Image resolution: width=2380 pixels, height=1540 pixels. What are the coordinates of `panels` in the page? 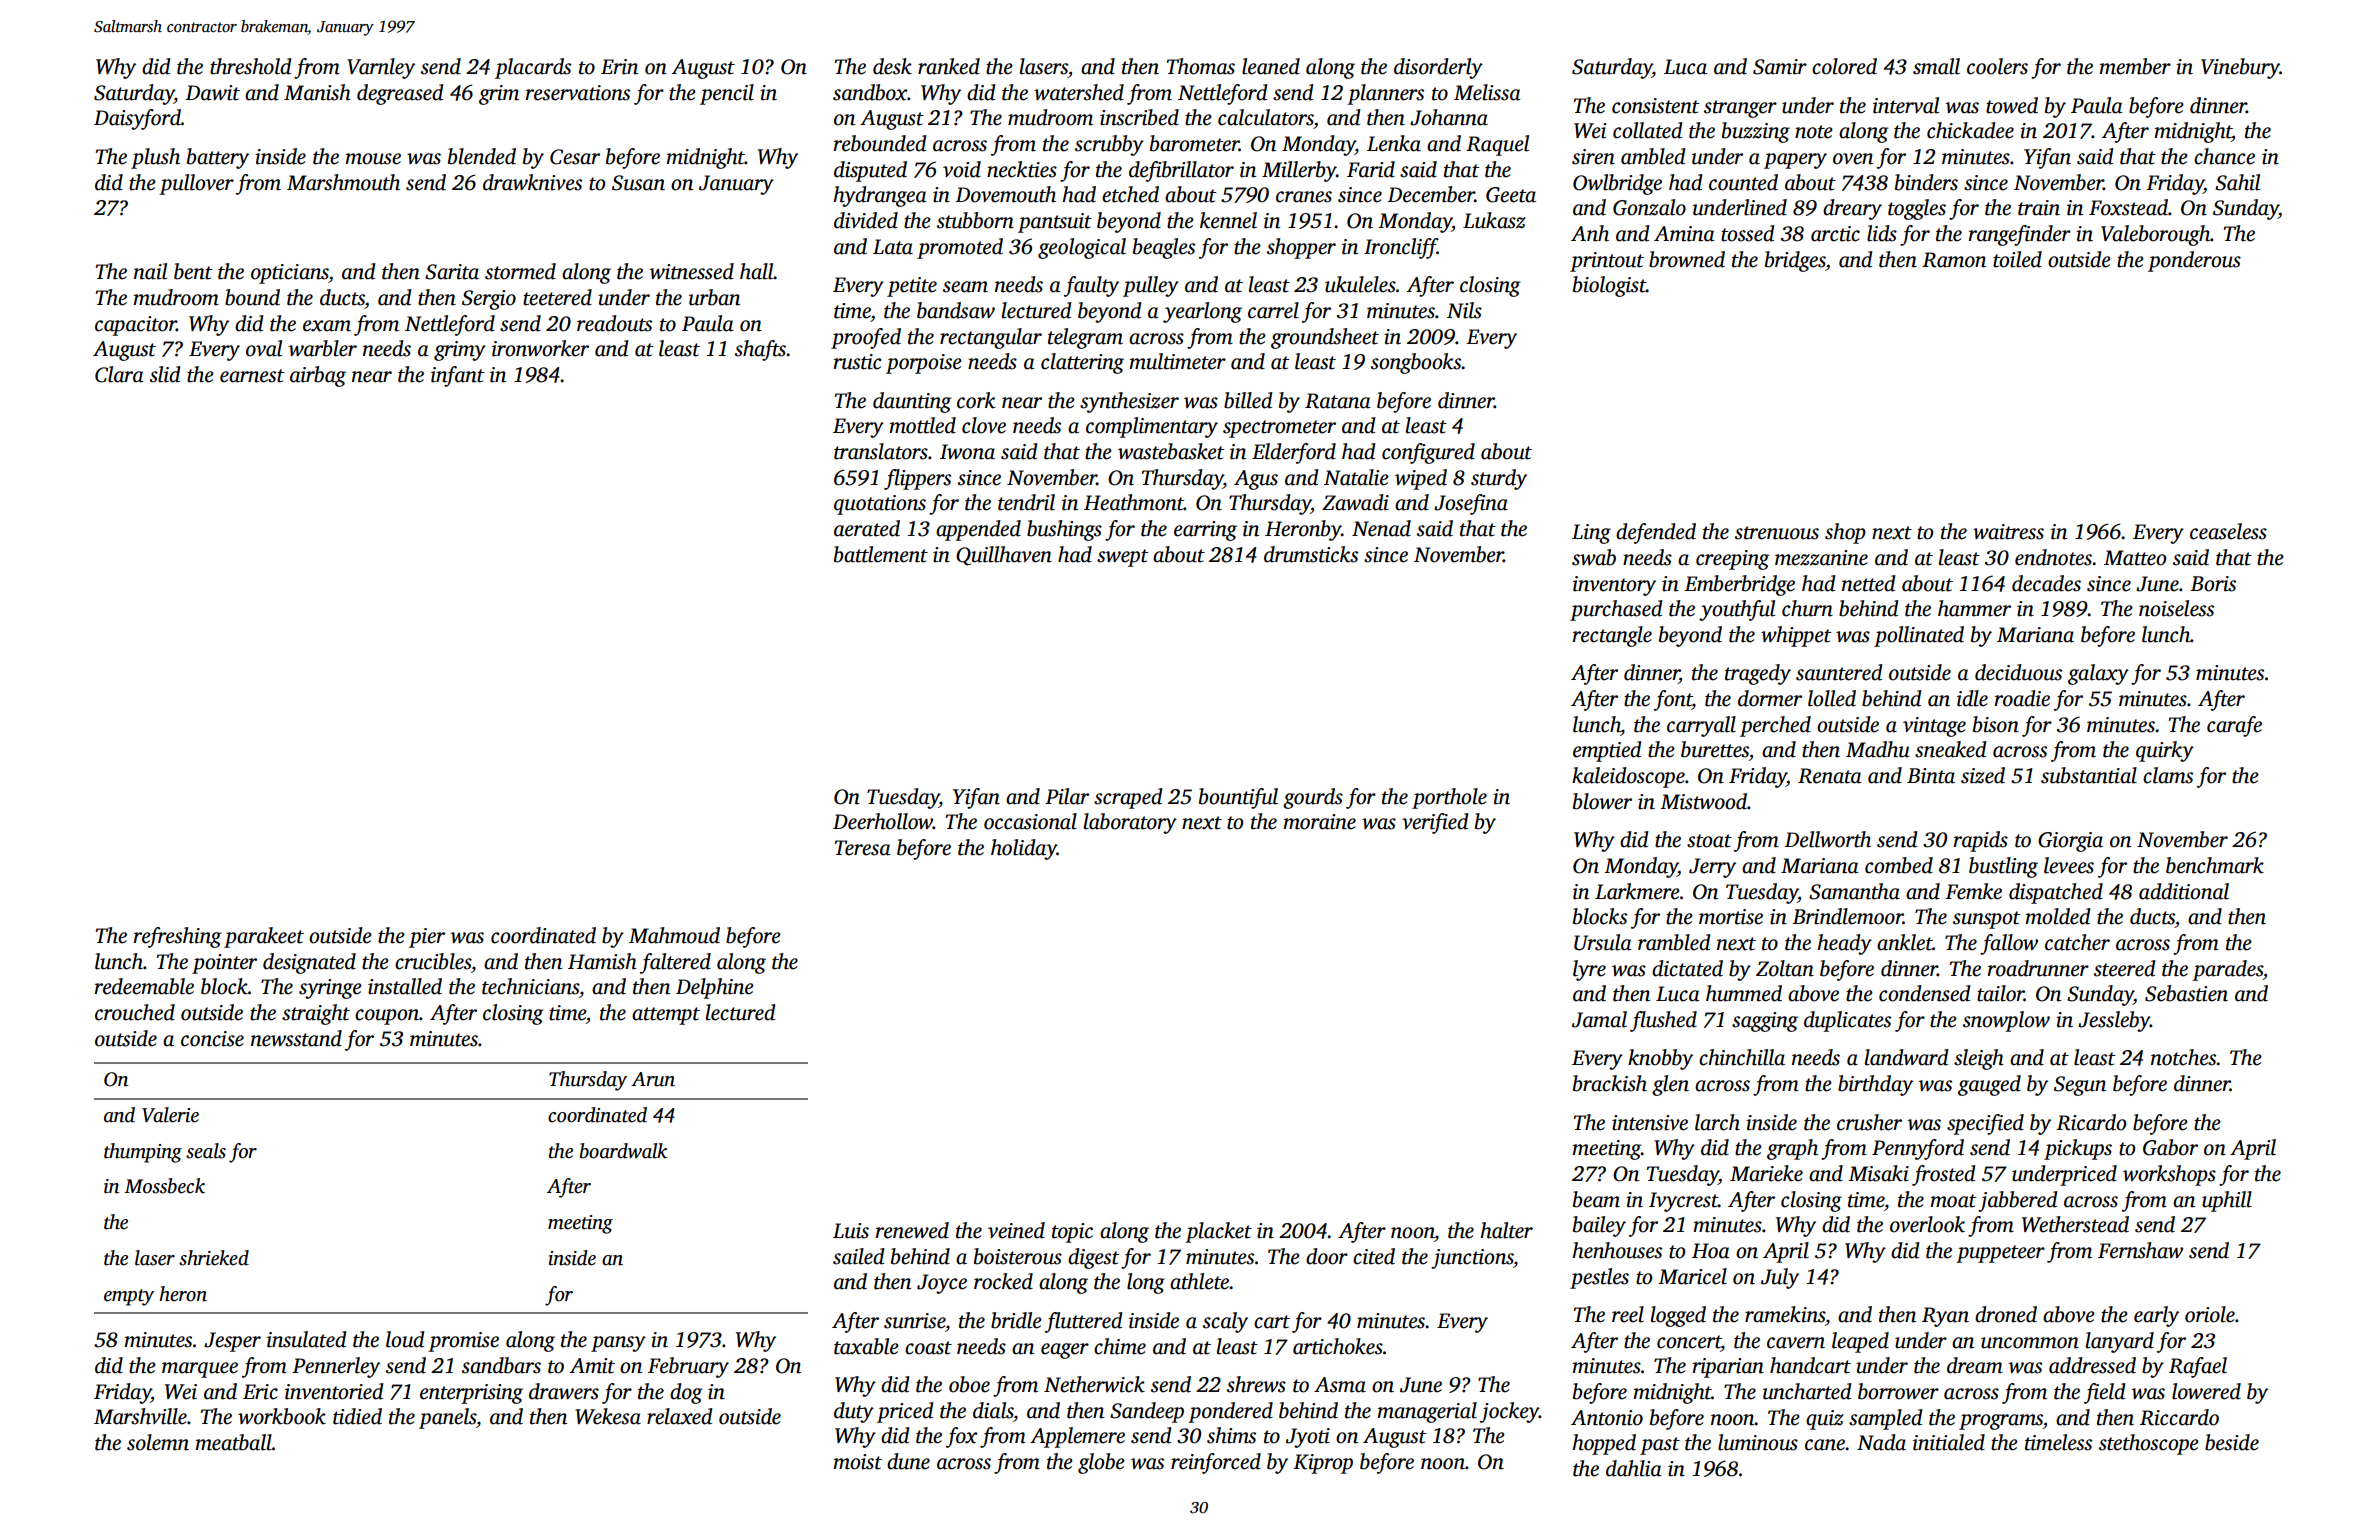 It's located at (447, 1418).
